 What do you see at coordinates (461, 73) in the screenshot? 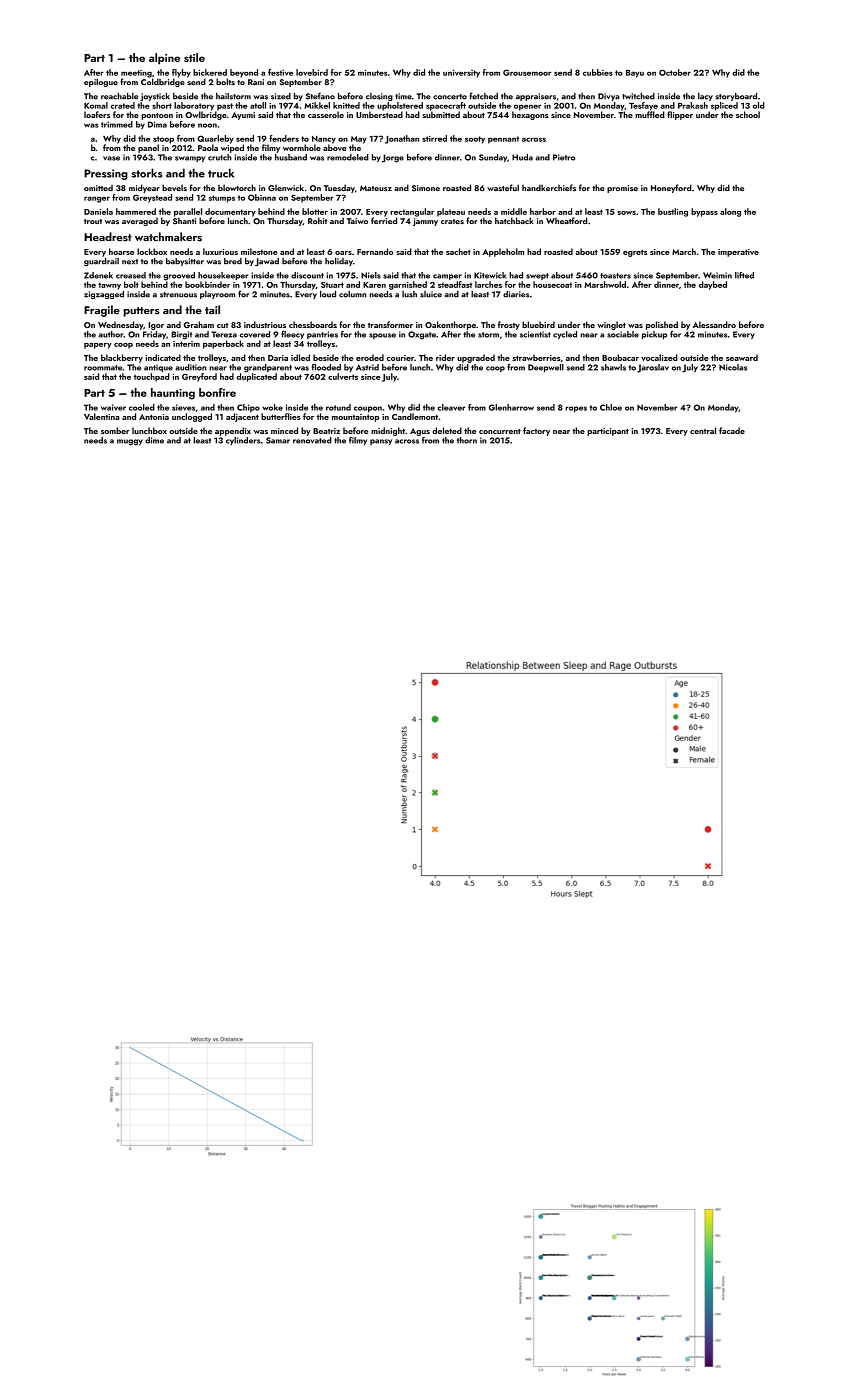
I see `university` at bounding box center [461, 73].
